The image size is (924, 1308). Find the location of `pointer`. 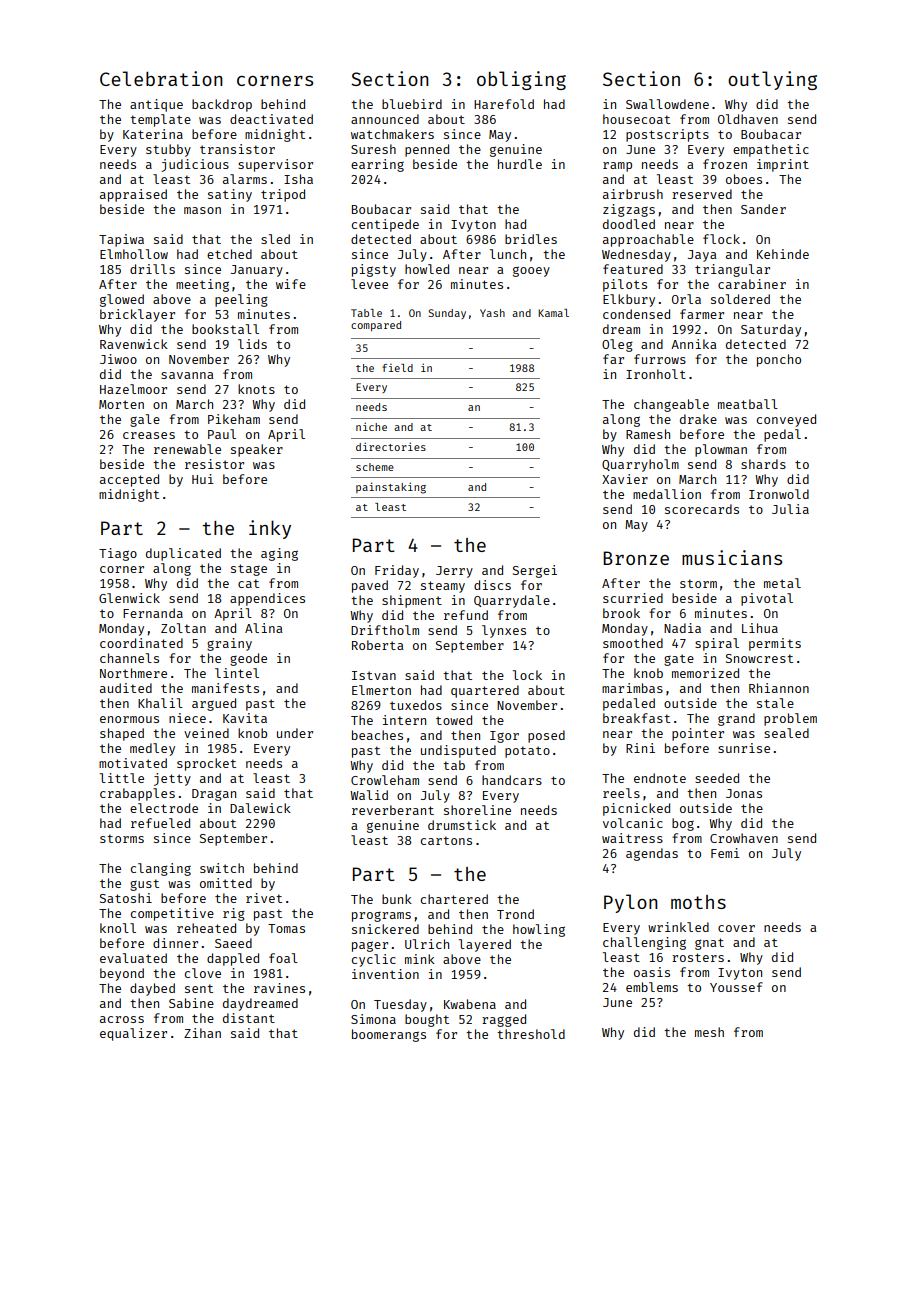

pointer is located at coordinates (698, 734).
